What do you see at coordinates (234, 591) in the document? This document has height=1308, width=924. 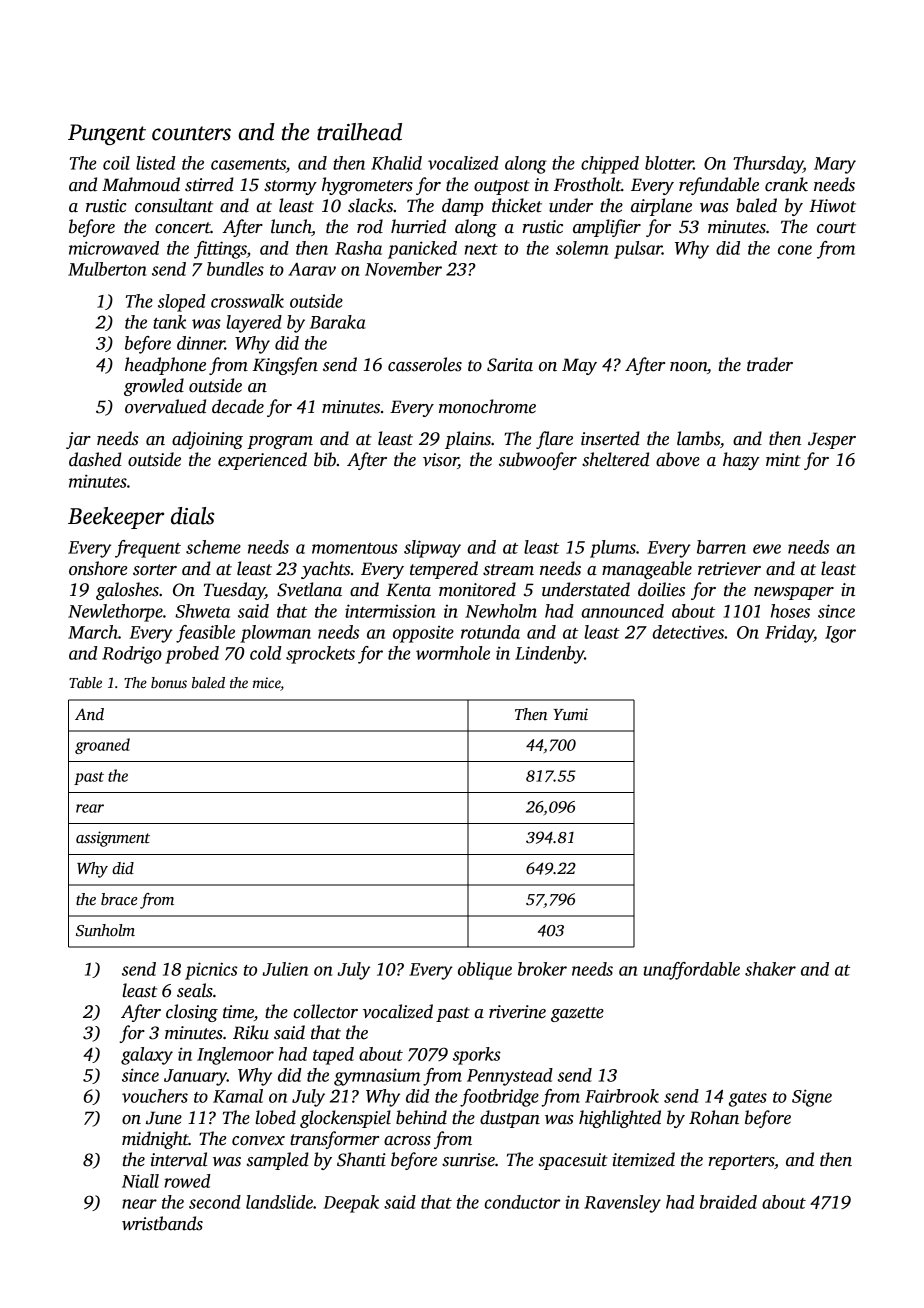 I see `Tuesday` at bounding box center [234, 591].
